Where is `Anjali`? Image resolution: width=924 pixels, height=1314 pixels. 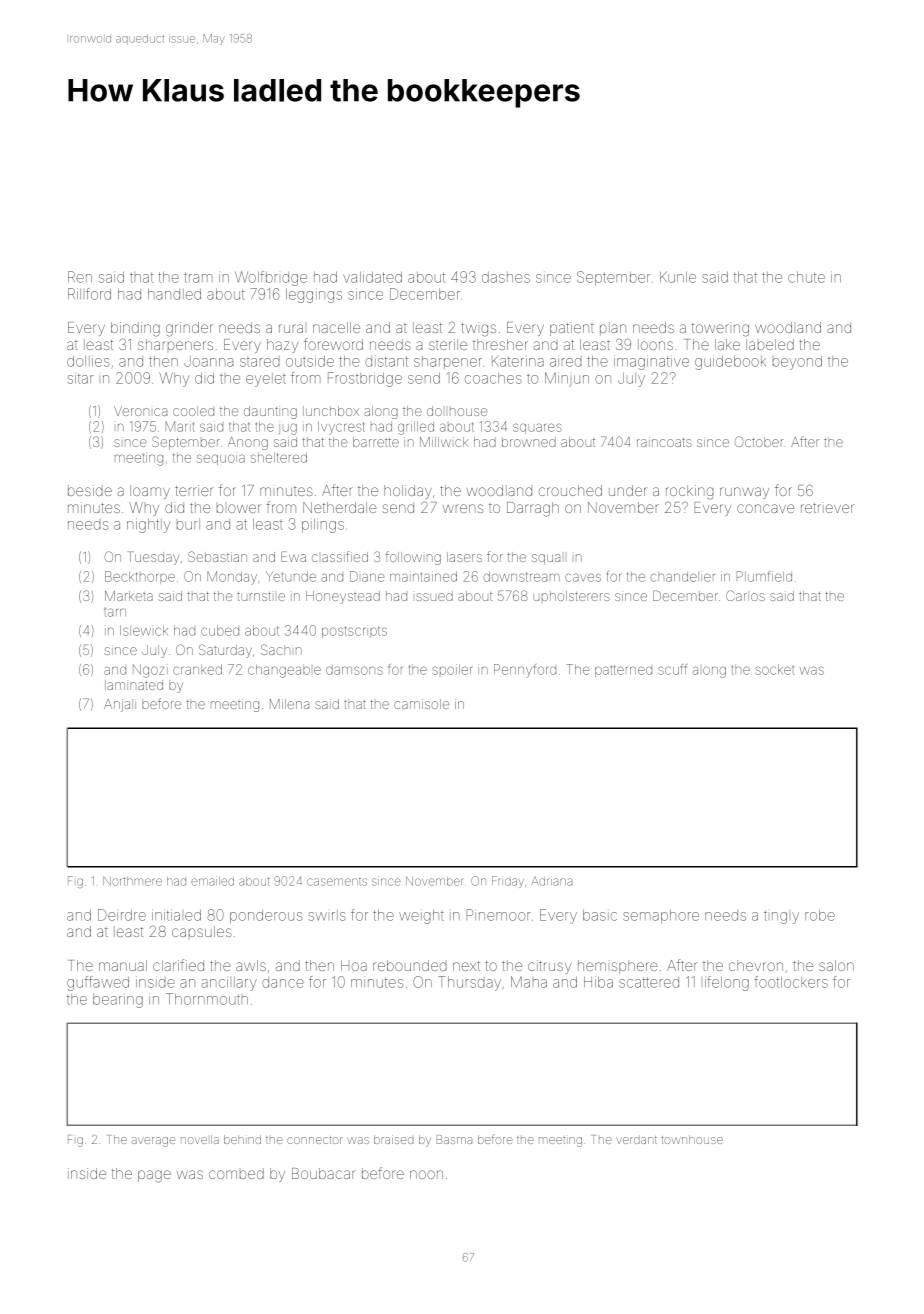 Anjali is located at coordinates (120, 705).
